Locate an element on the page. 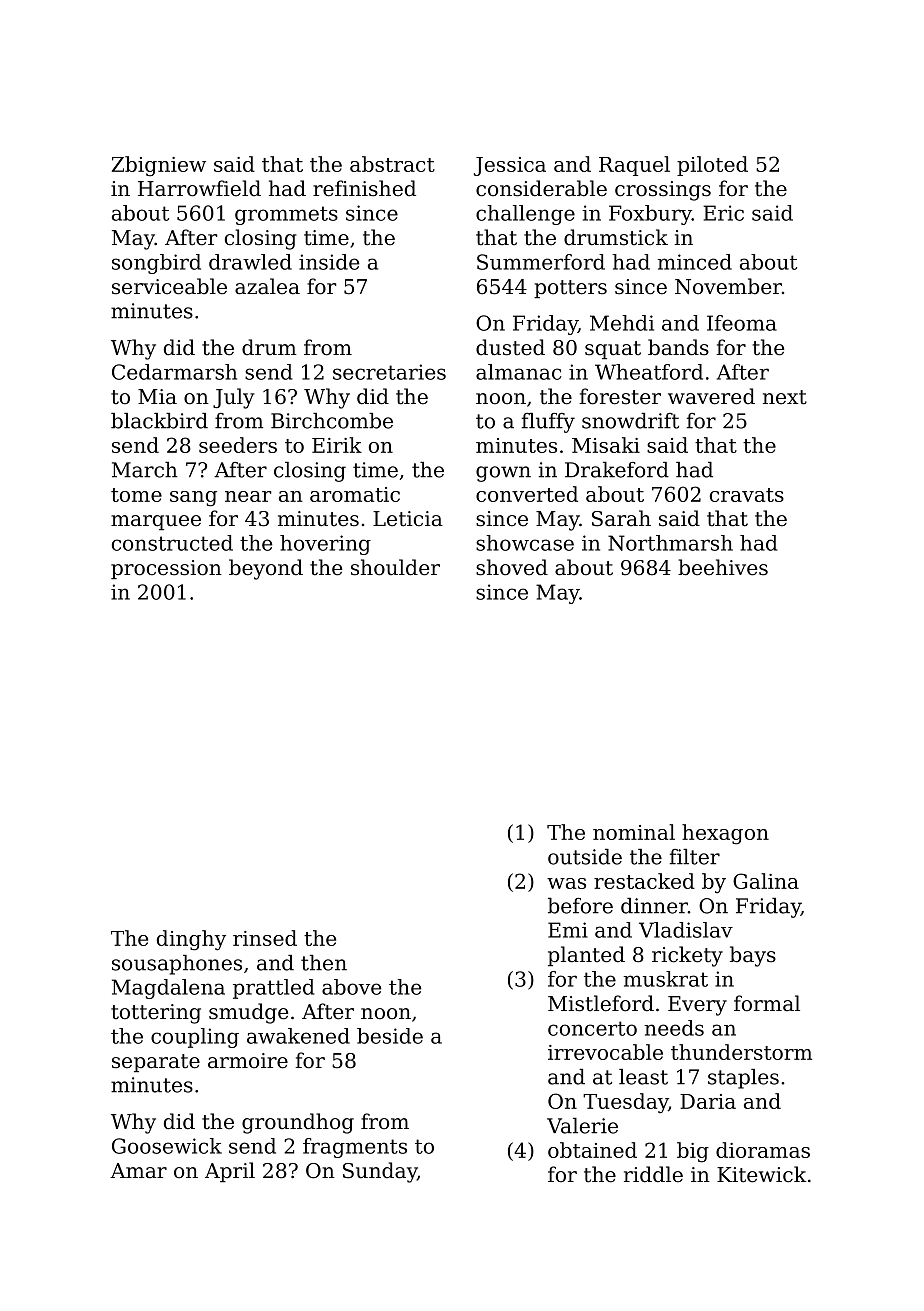 The height and width of the image is (1311, 924). Sarah is located at coordinates (621, 518).
